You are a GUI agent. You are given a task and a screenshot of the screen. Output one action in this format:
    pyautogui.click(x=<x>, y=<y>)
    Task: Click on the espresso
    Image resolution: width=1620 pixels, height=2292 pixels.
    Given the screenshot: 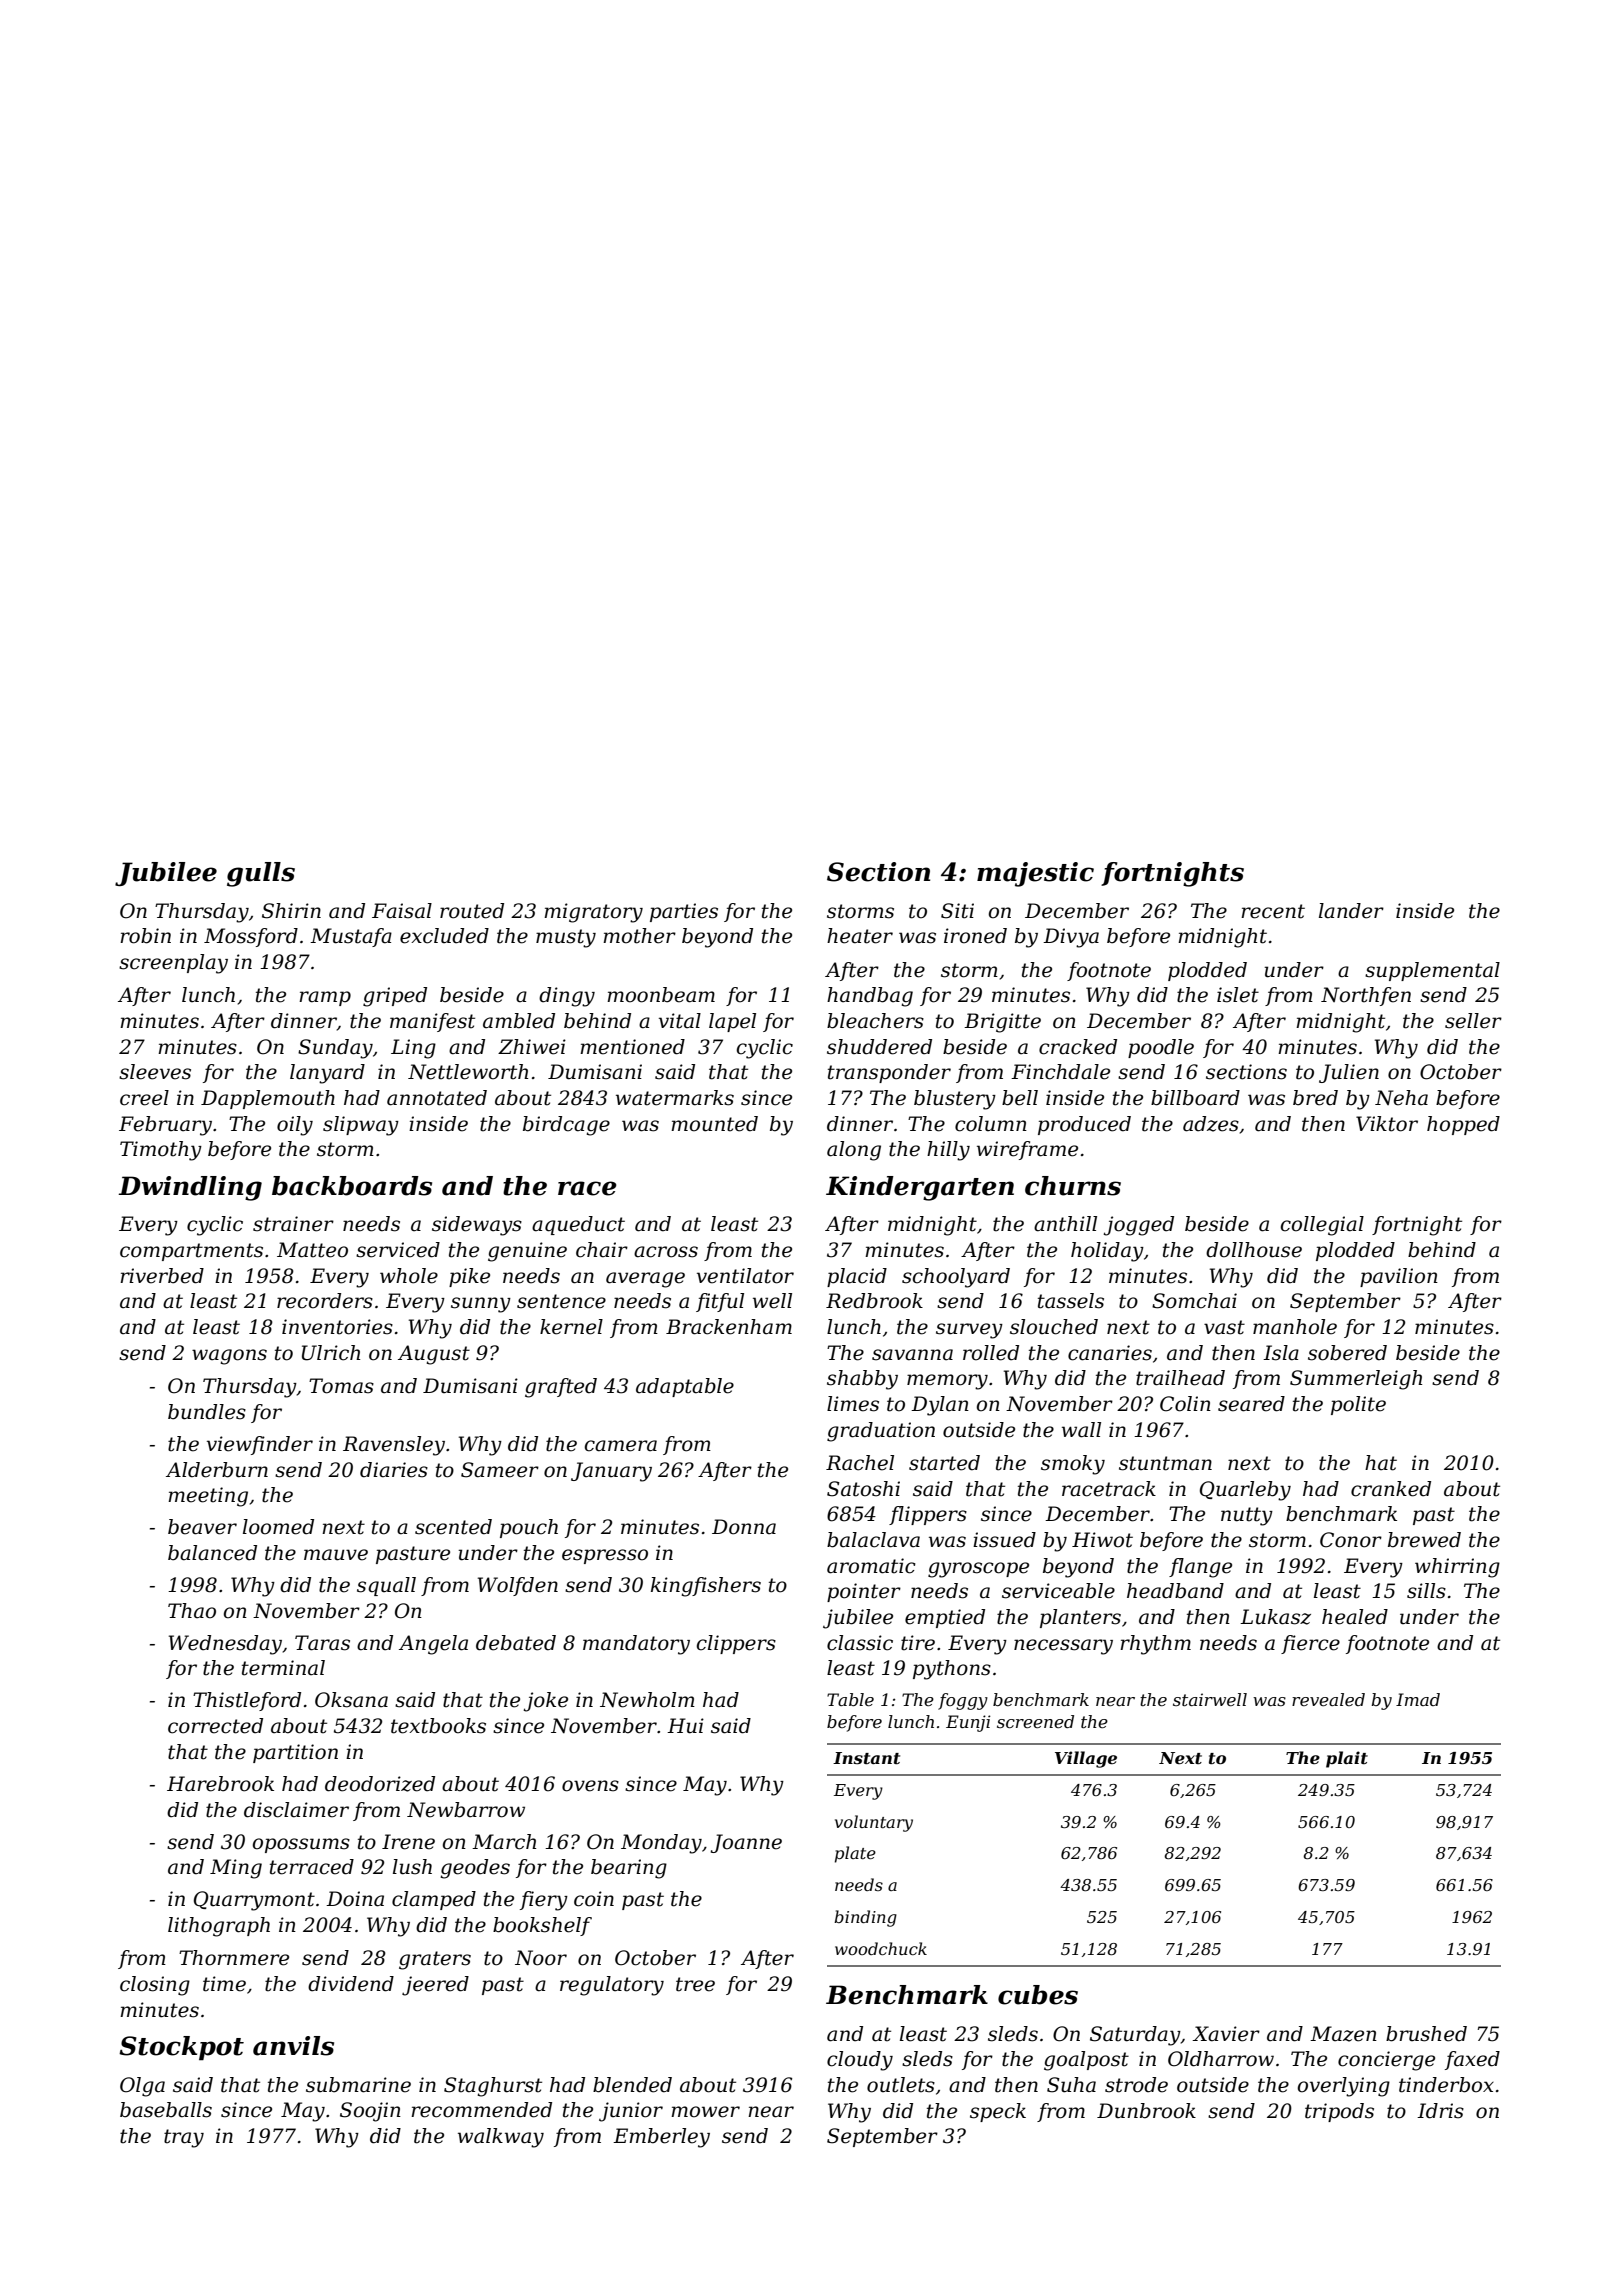 What is the action you would take?
    pyautogui.click(x=605, y=1556)
